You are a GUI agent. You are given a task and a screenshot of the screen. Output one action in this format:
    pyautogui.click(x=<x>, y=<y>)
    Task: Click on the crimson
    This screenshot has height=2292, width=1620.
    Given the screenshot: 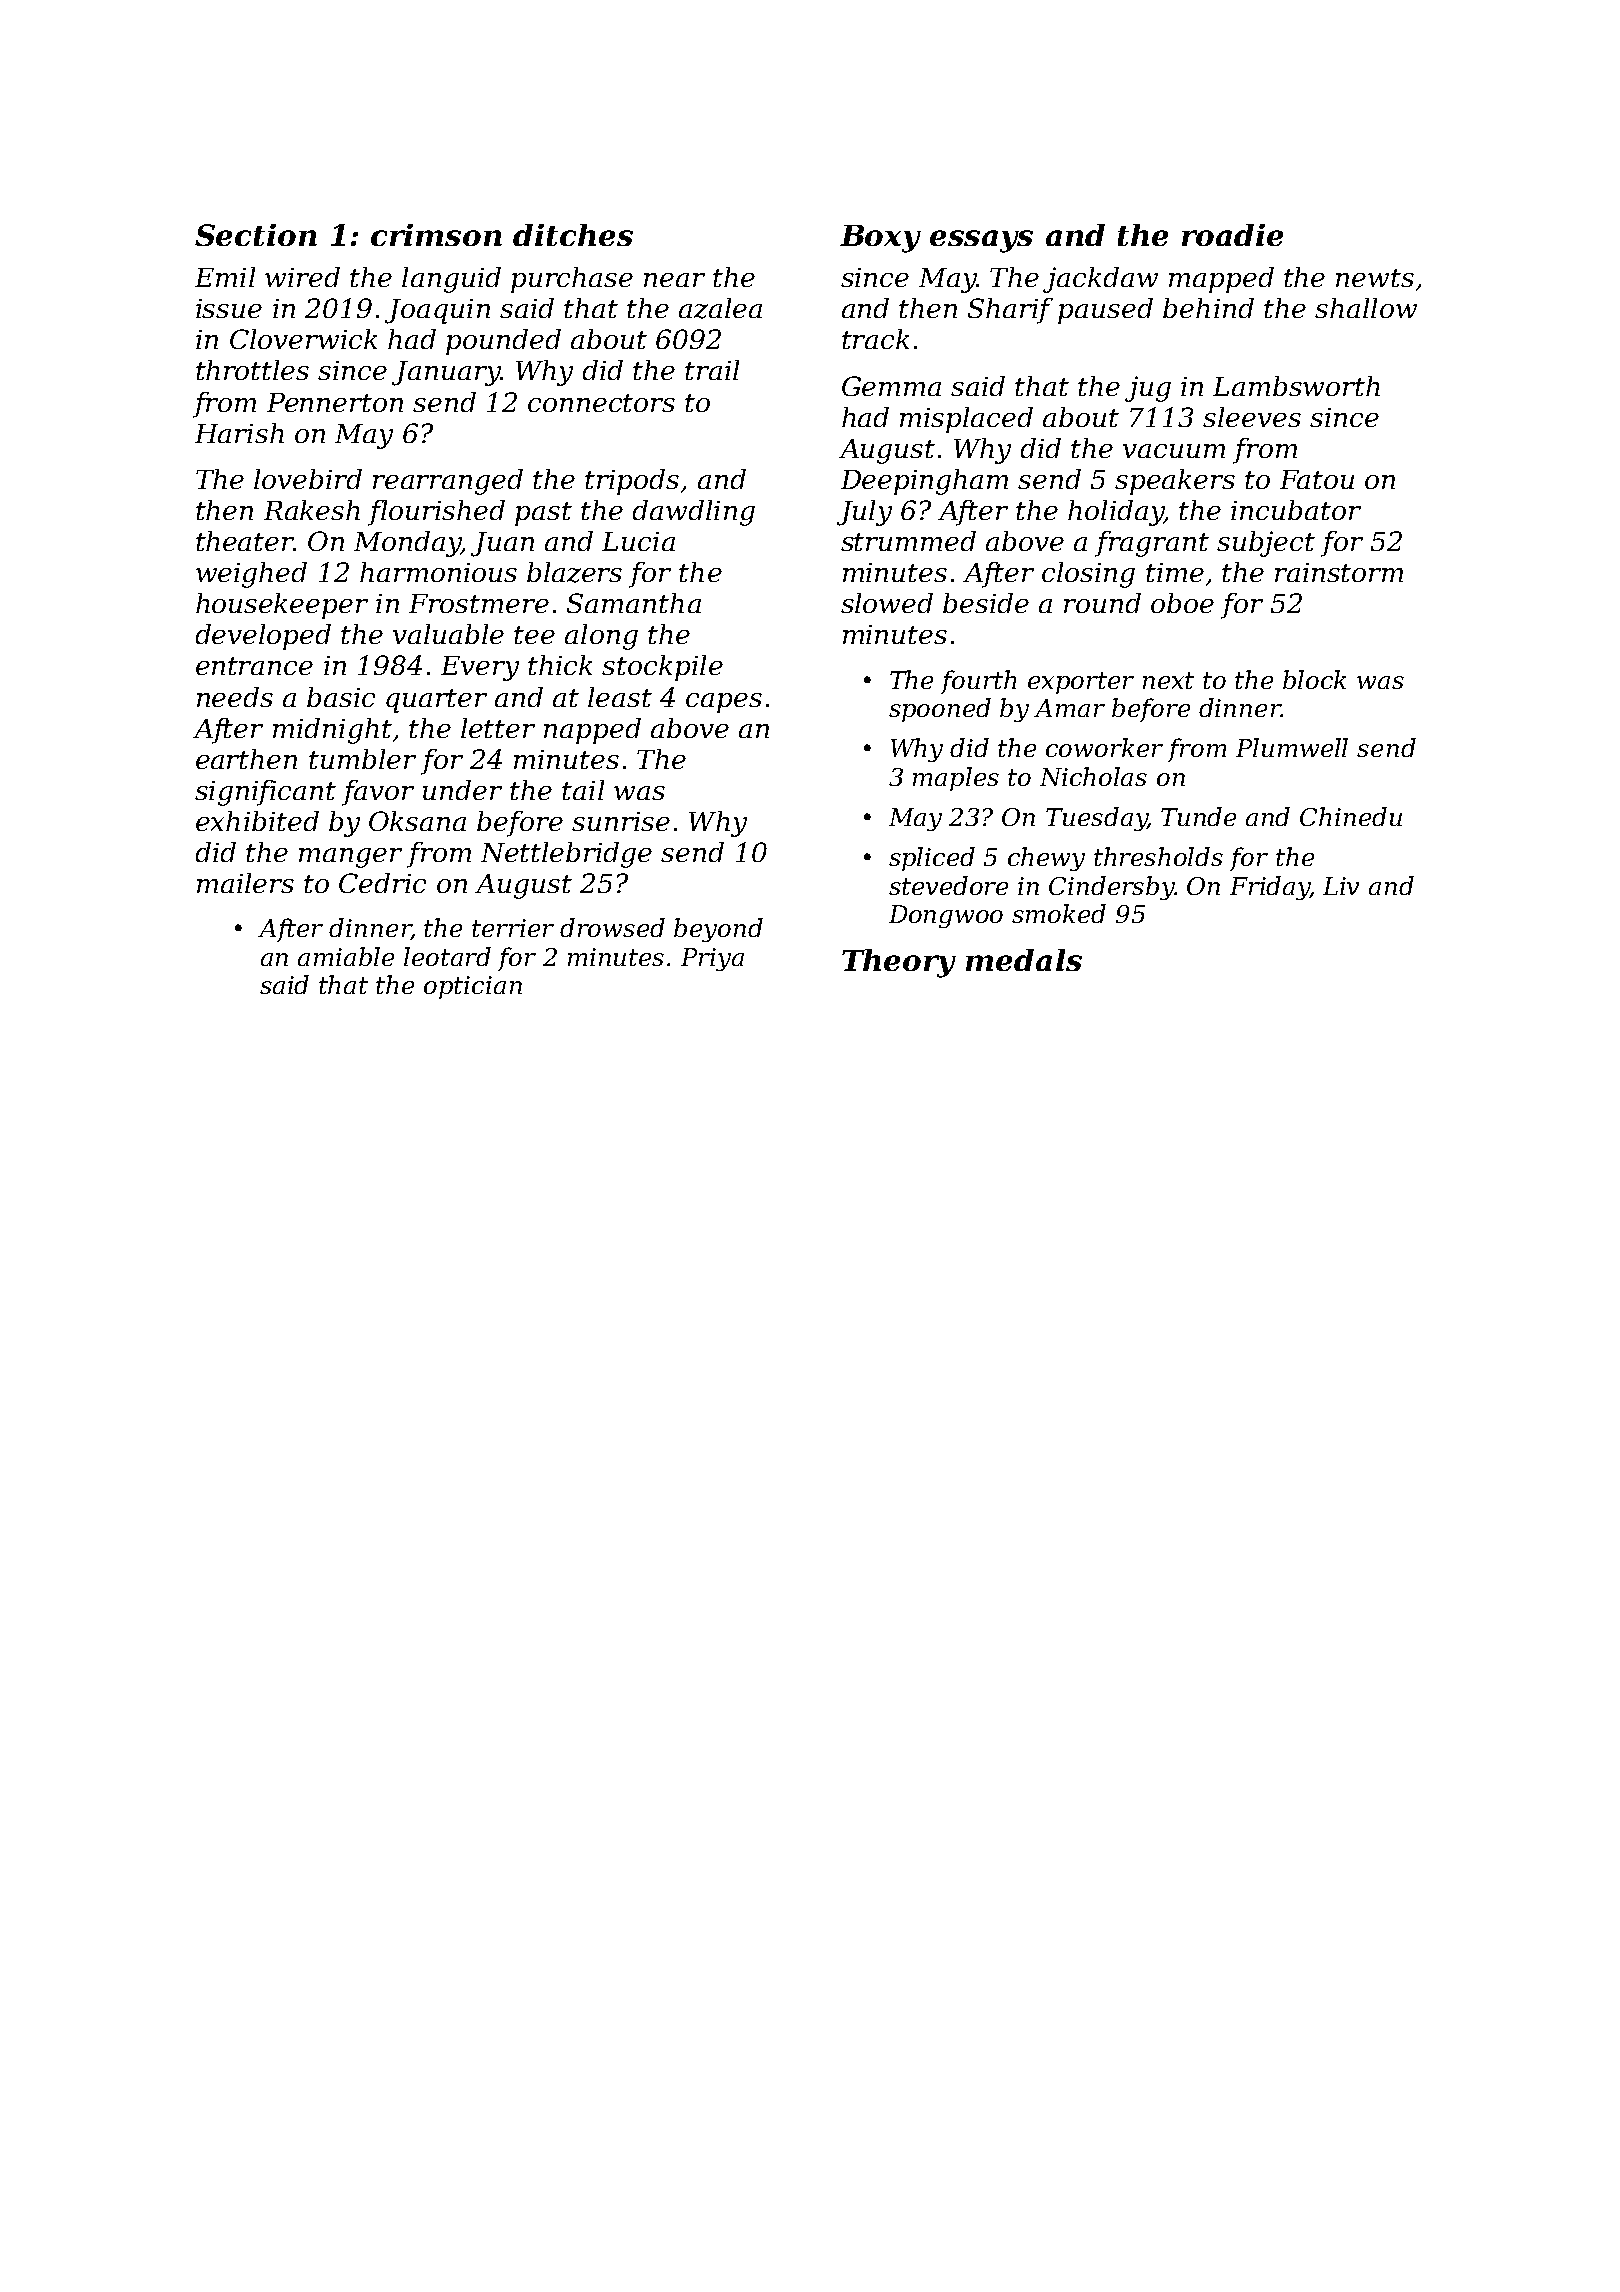 What is the action you would take?
    pyautogui.click(x=436, y=235)
